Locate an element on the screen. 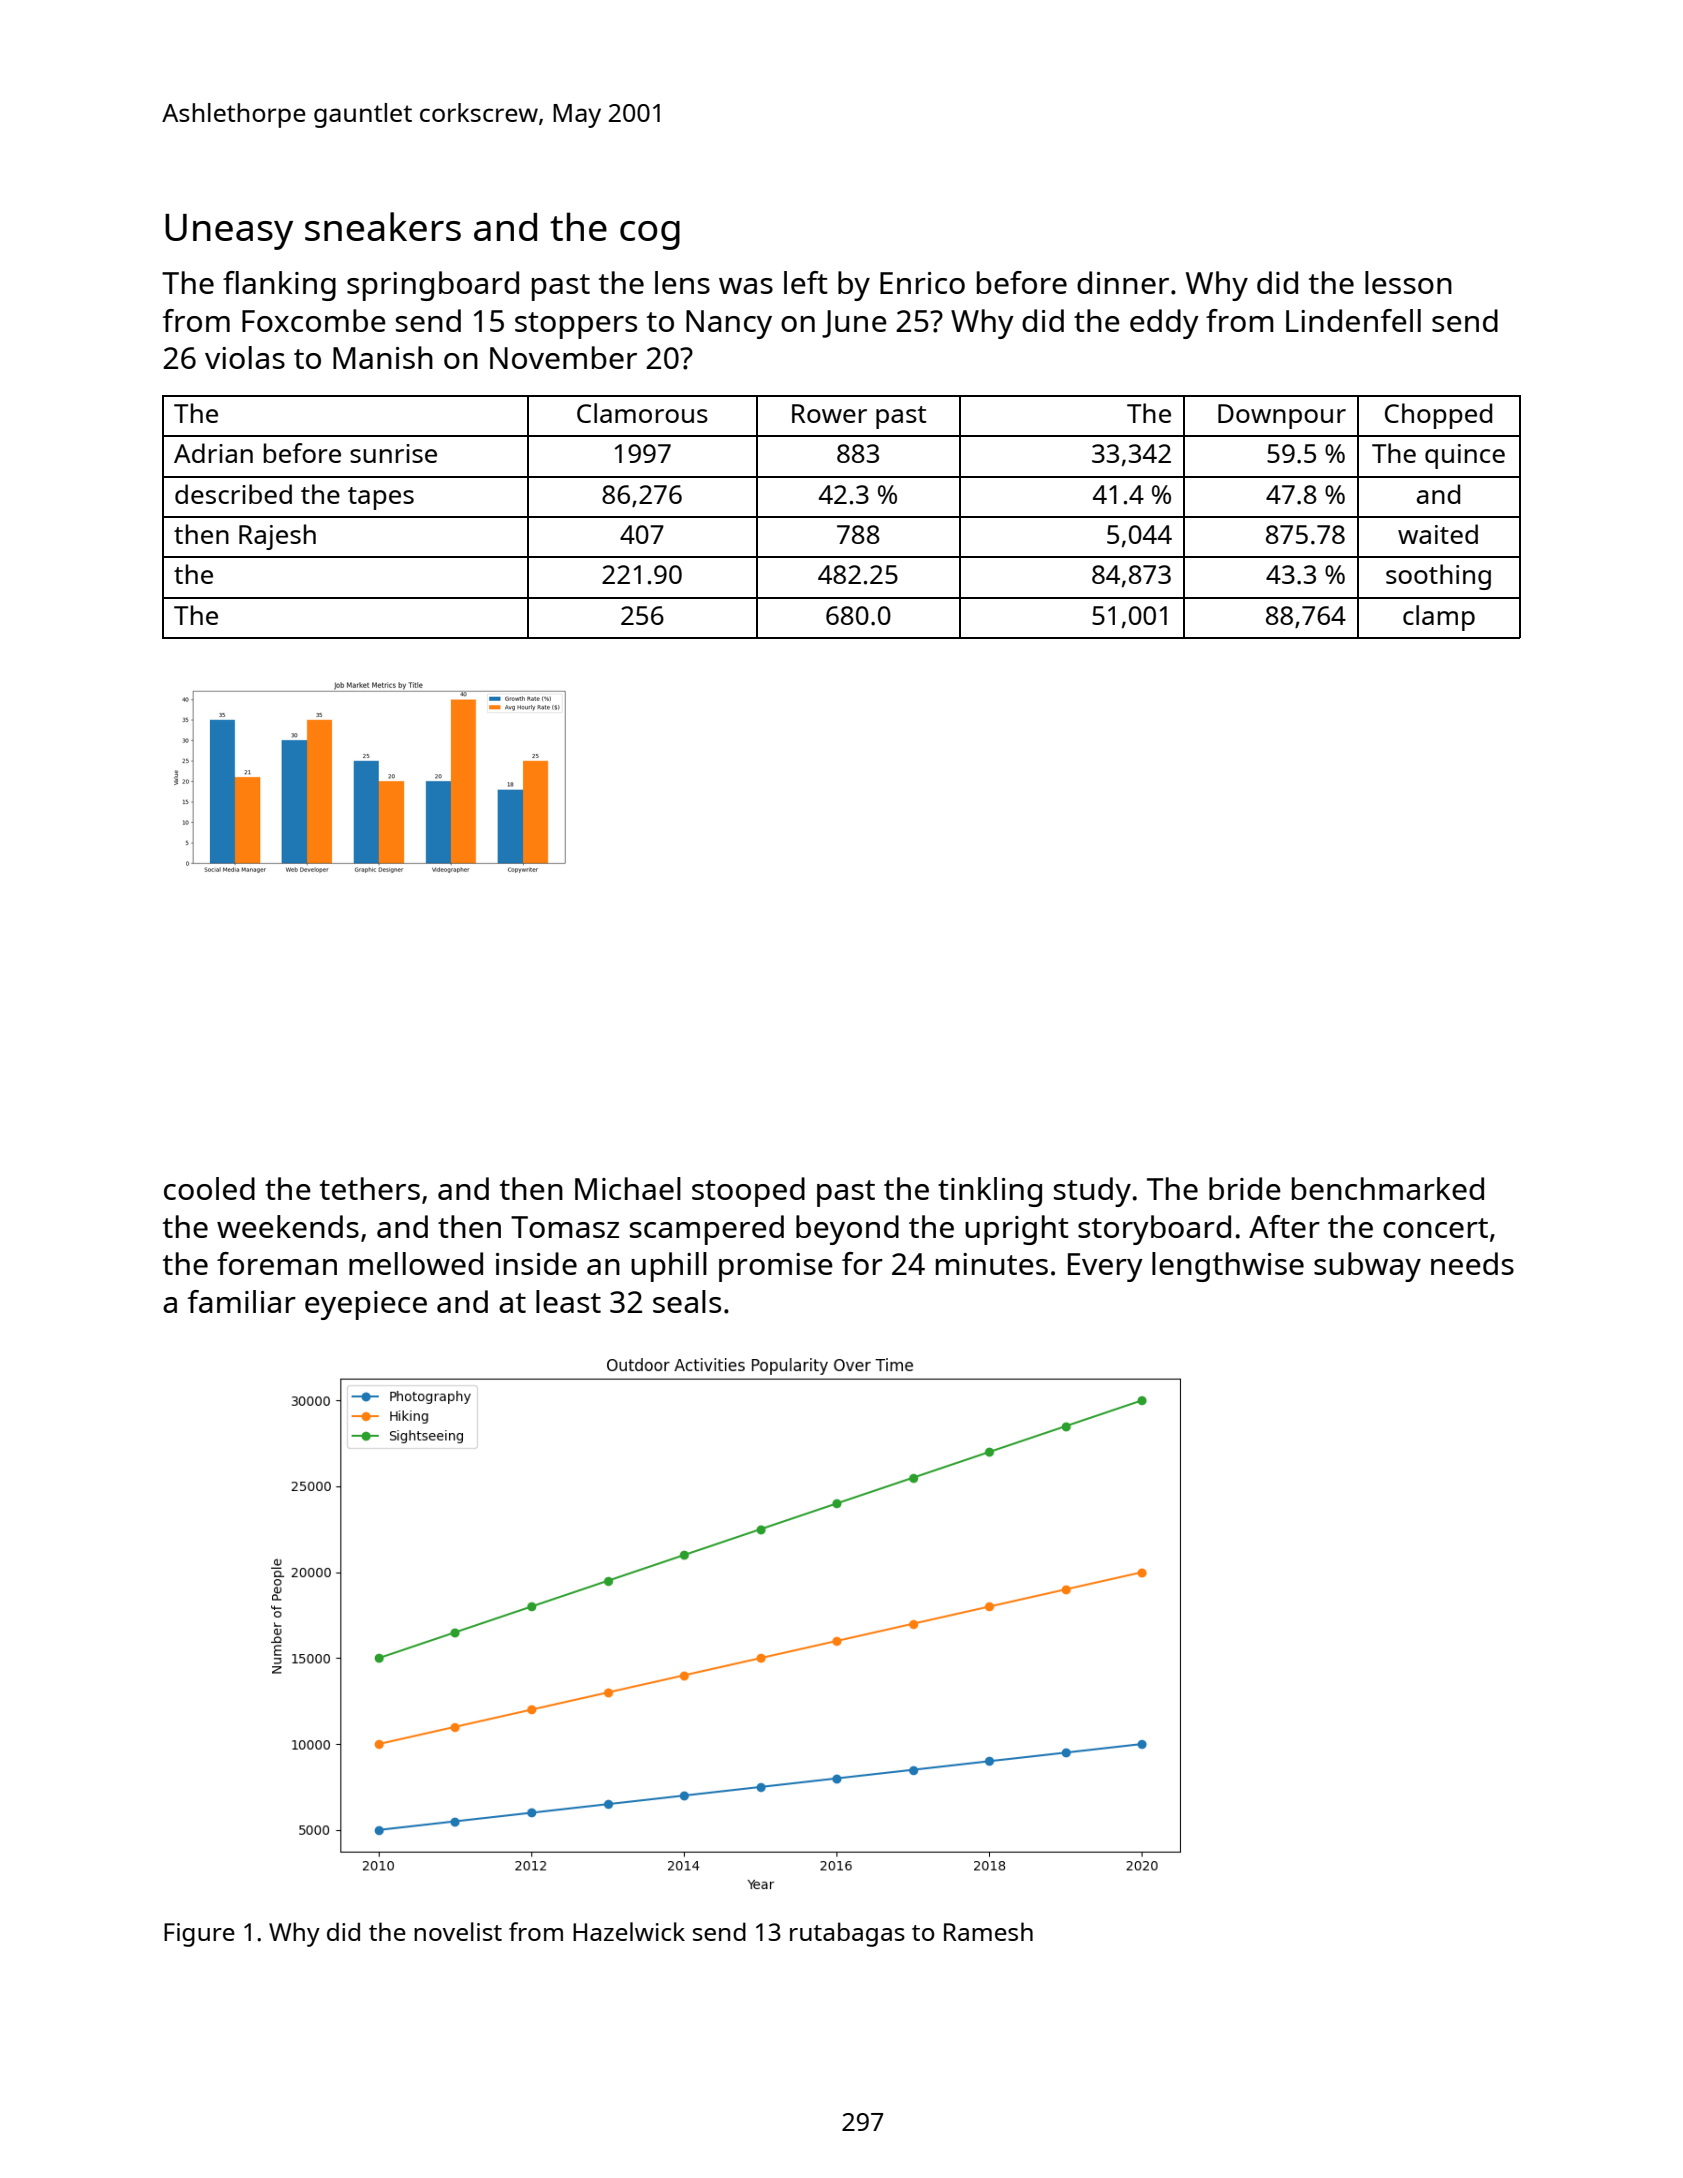  Hazelwick is located at coordinates (629, 1931).
